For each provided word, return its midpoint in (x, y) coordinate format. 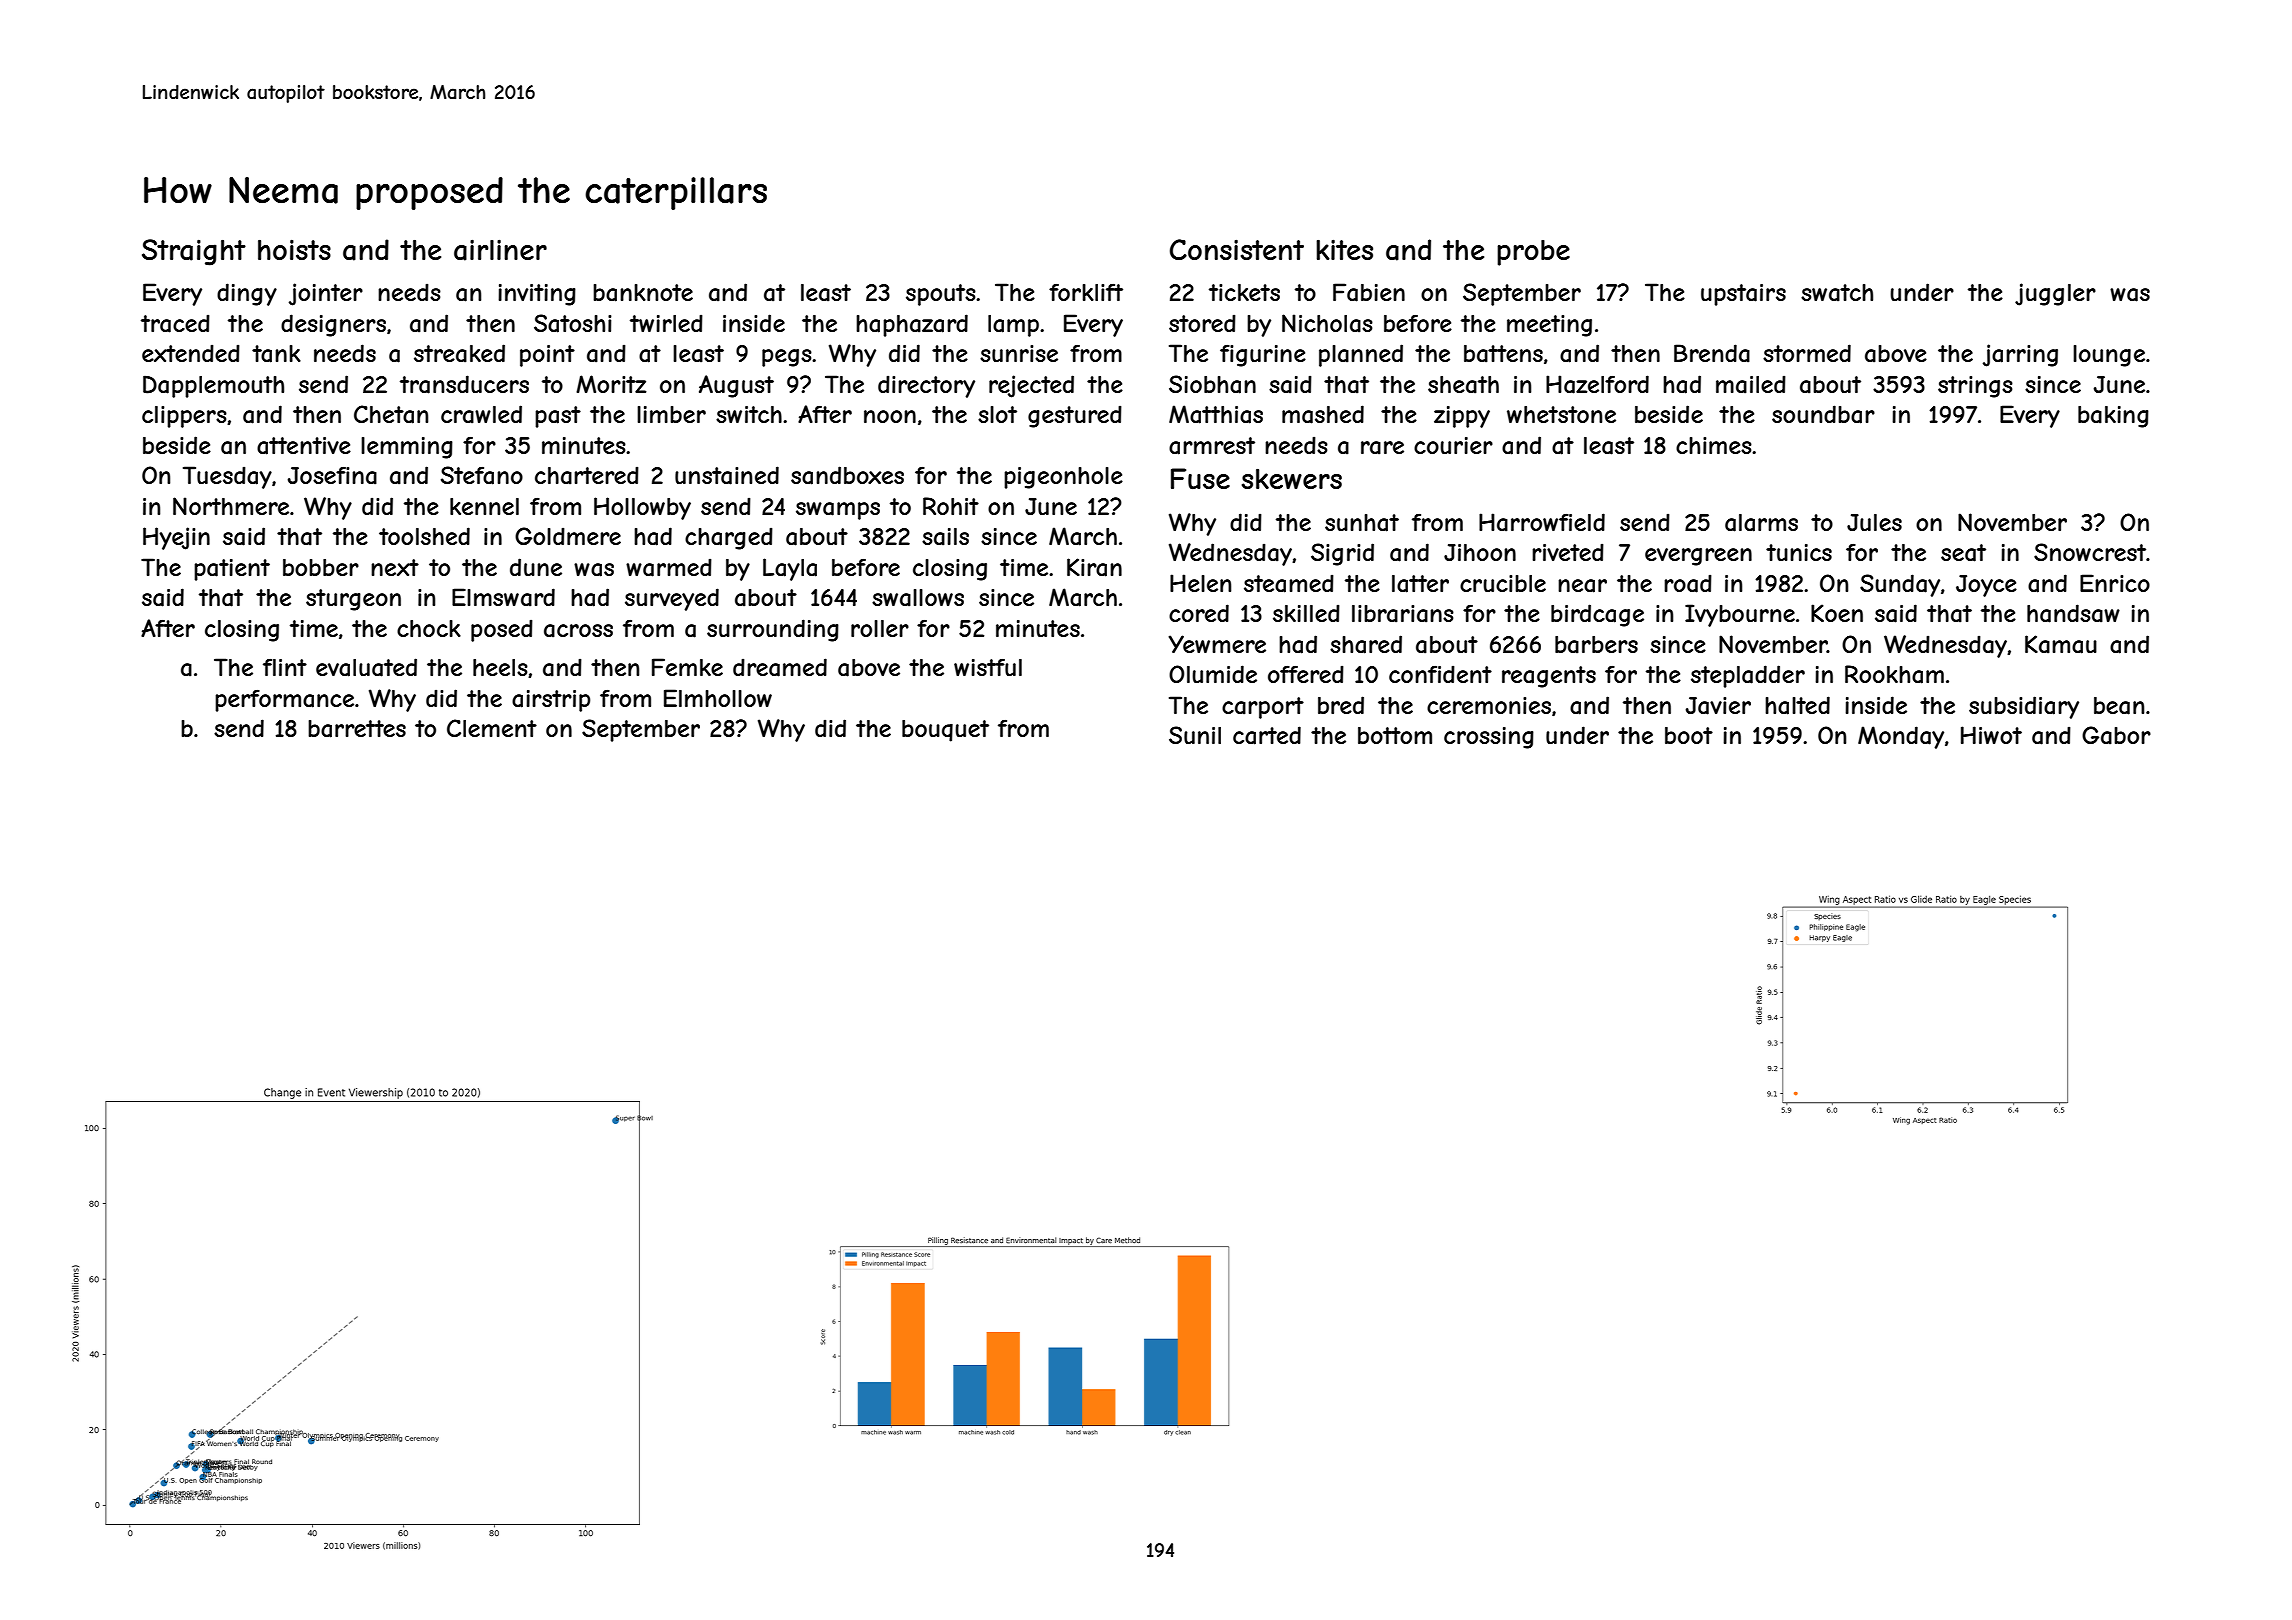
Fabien (1369, 292)
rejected (1031, 386)
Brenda (1712, 353)
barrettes (357, 729)
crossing (1489, 738)
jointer (326, 294)
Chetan (391, 414)
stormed (1807, 353)
